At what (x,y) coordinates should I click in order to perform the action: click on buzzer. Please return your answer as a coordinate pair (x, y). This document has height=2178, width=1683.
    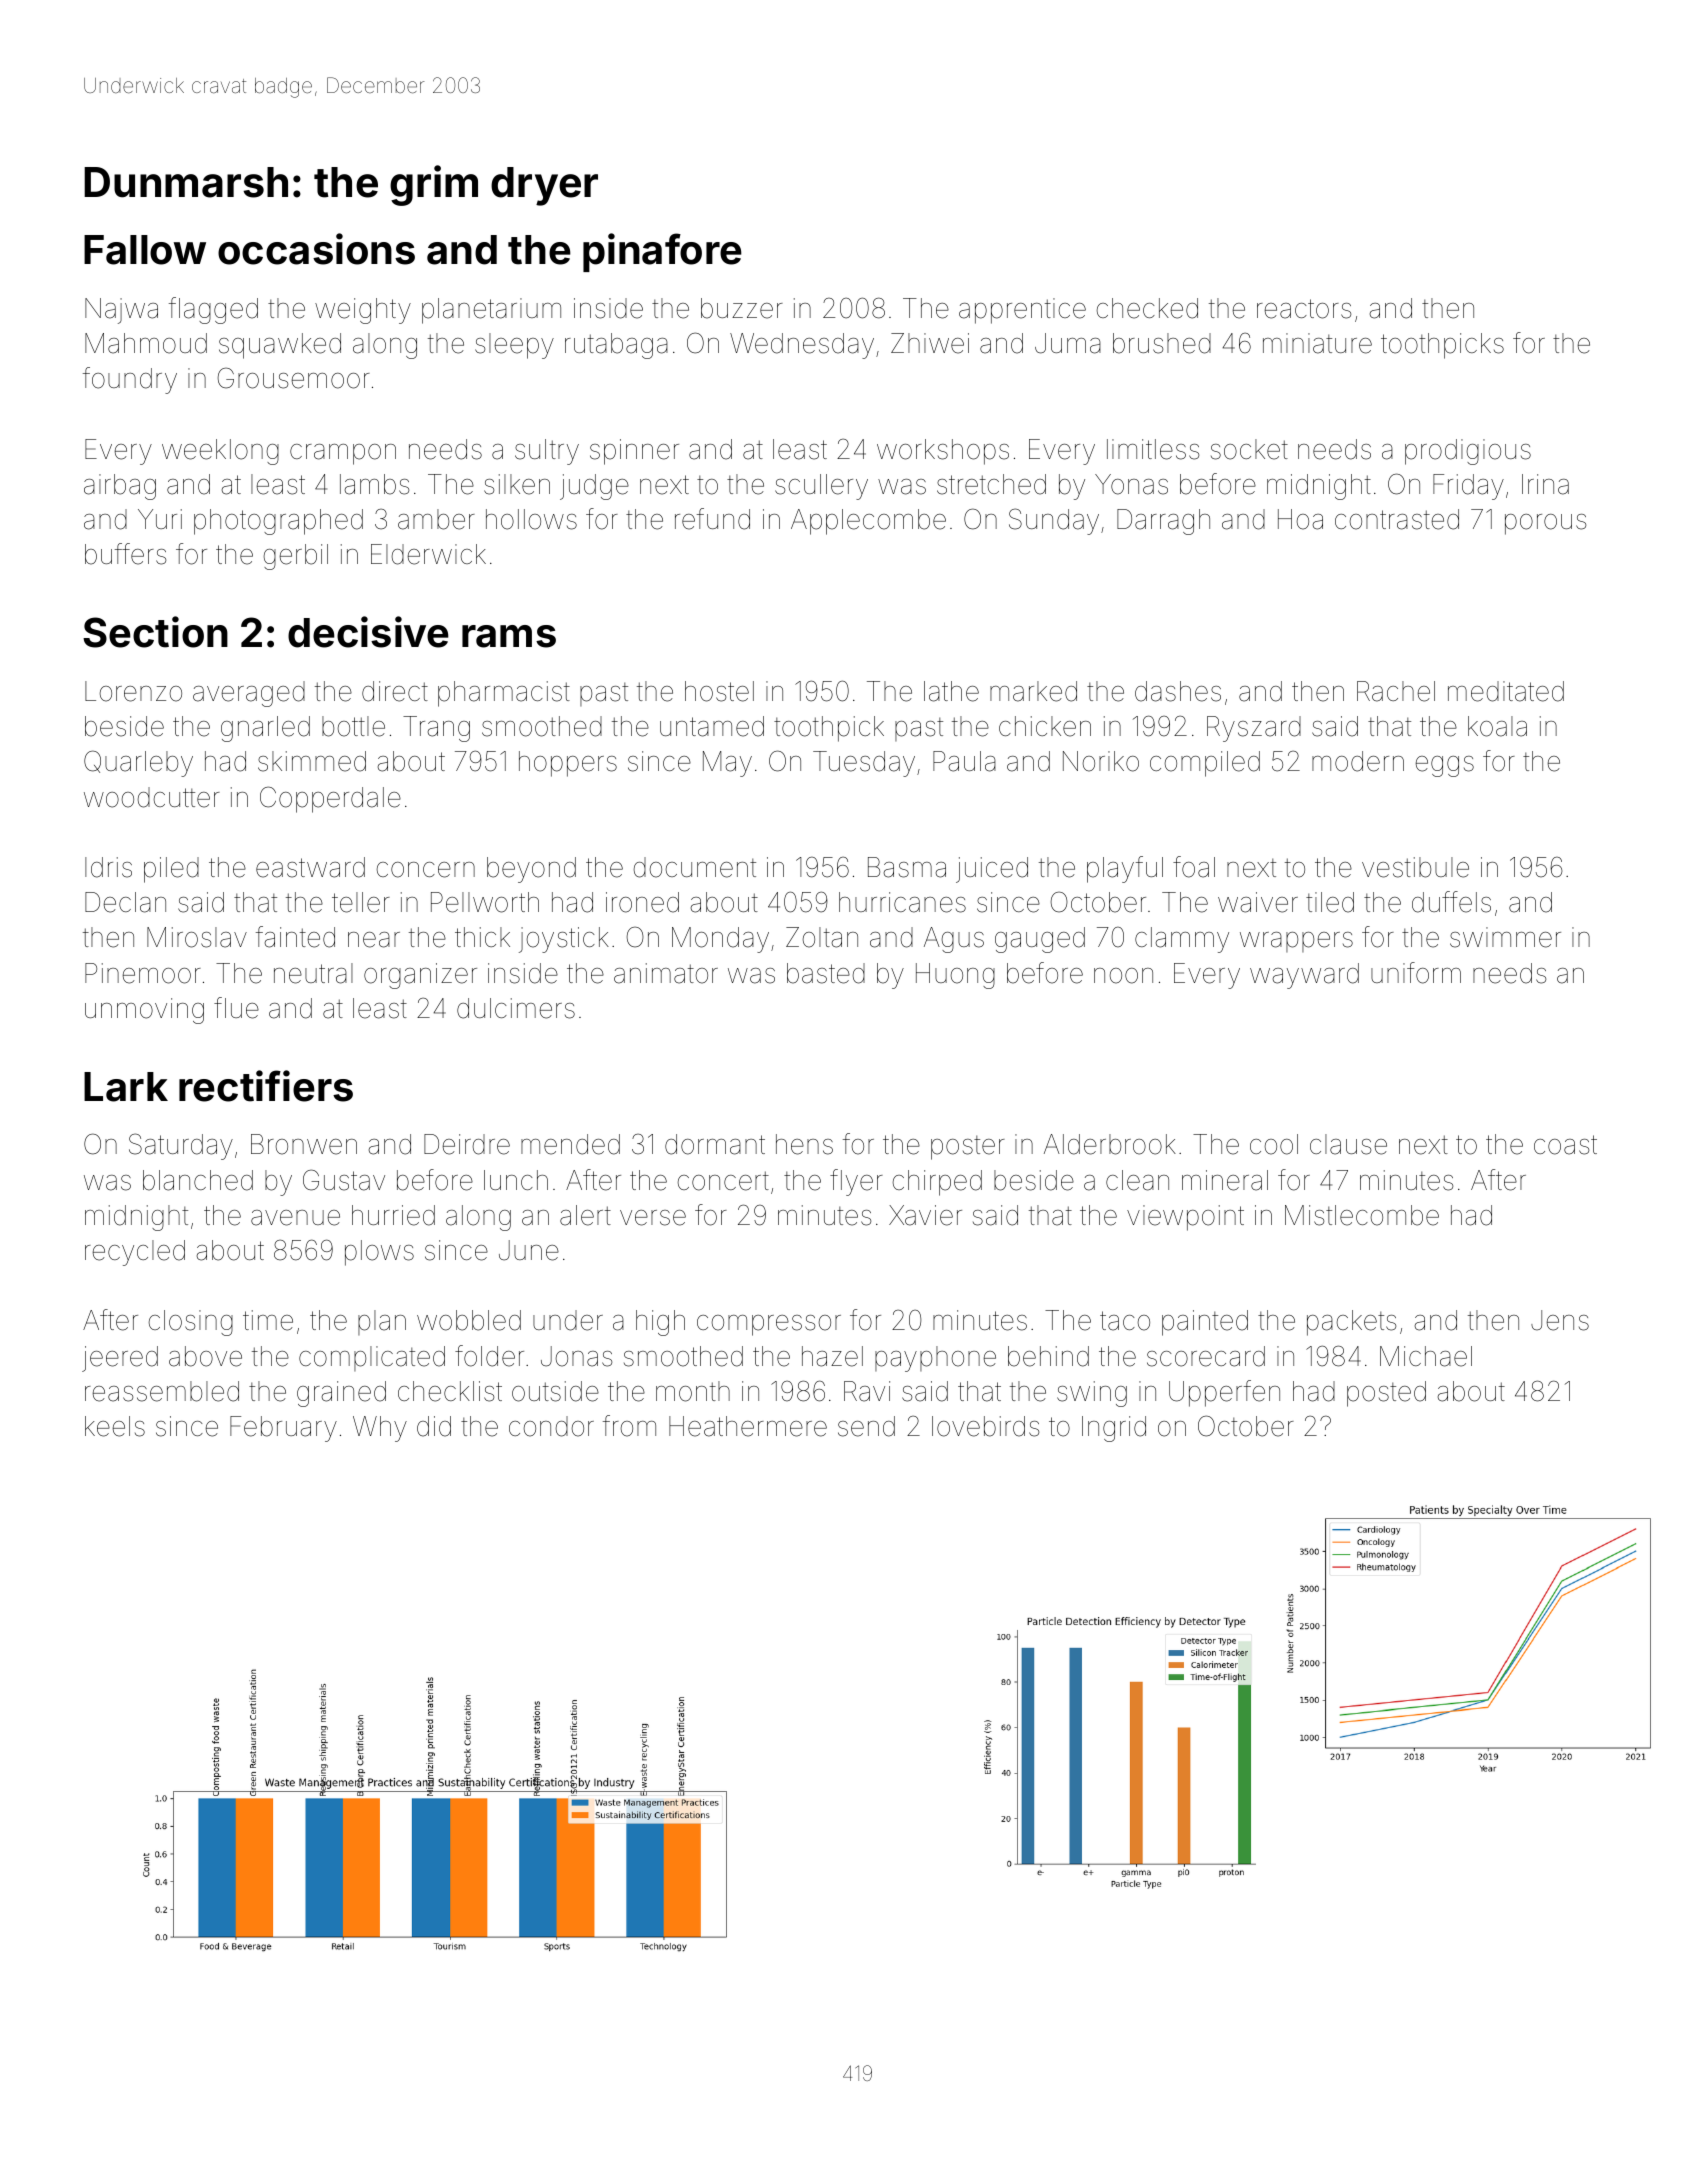
    Looking at the image, I should click on (742, 308).
